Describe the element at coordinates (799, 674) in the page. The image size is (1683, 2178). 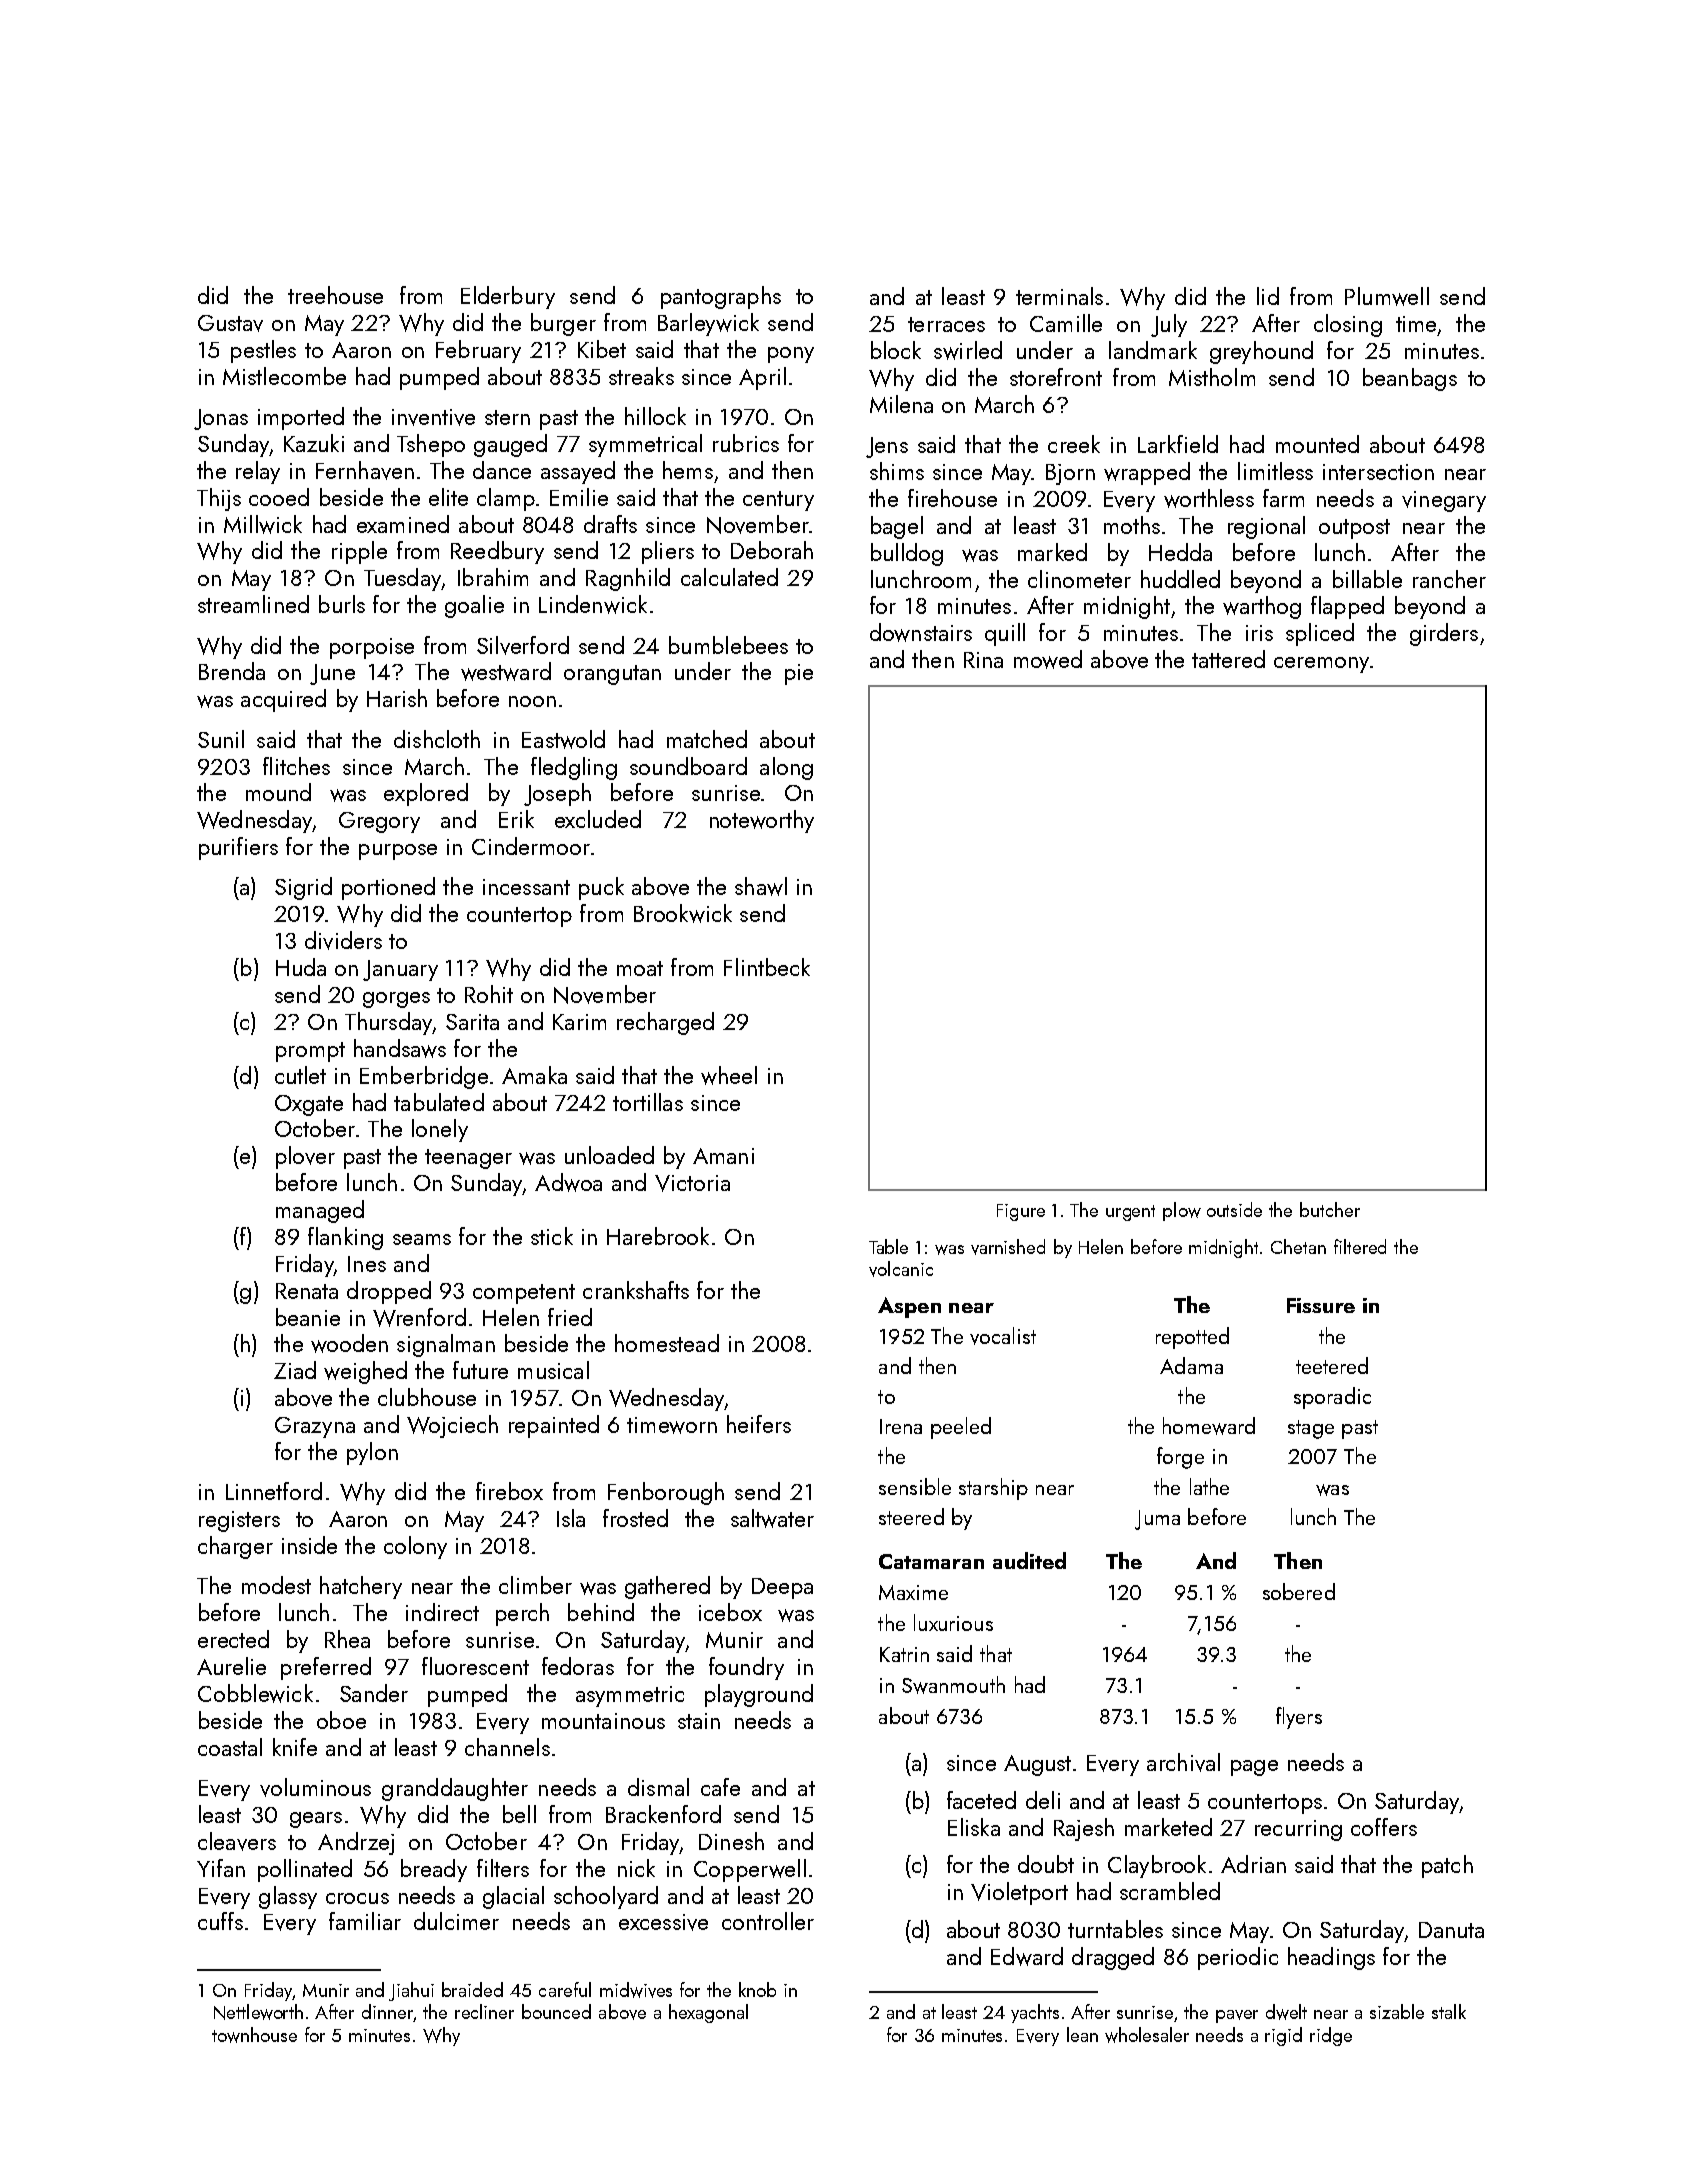
I see `pie` at that location.
